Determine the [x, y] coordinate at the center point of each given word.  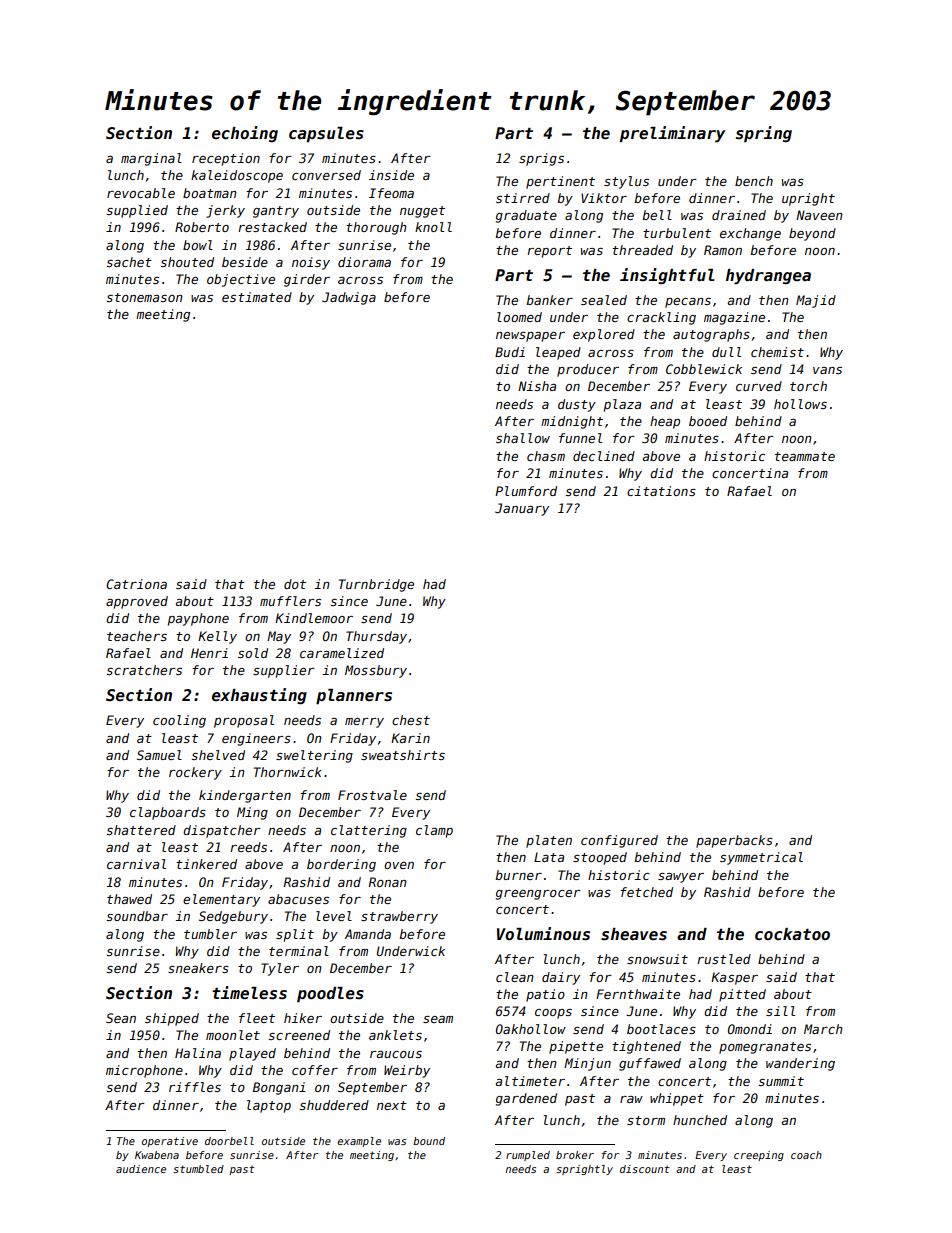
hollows [800, 404]
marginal [151, 159]
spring [763, 134]
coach [806, 1155]
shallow [523, 438]
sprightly [584, 1170]
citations [661, 491]
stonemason [144, 297]
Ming [252, 813]
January [522, 509]
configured [619, 841]
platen [549, 841]
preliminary [672, 134]
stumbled [198, 1169]
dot [295, 584]
